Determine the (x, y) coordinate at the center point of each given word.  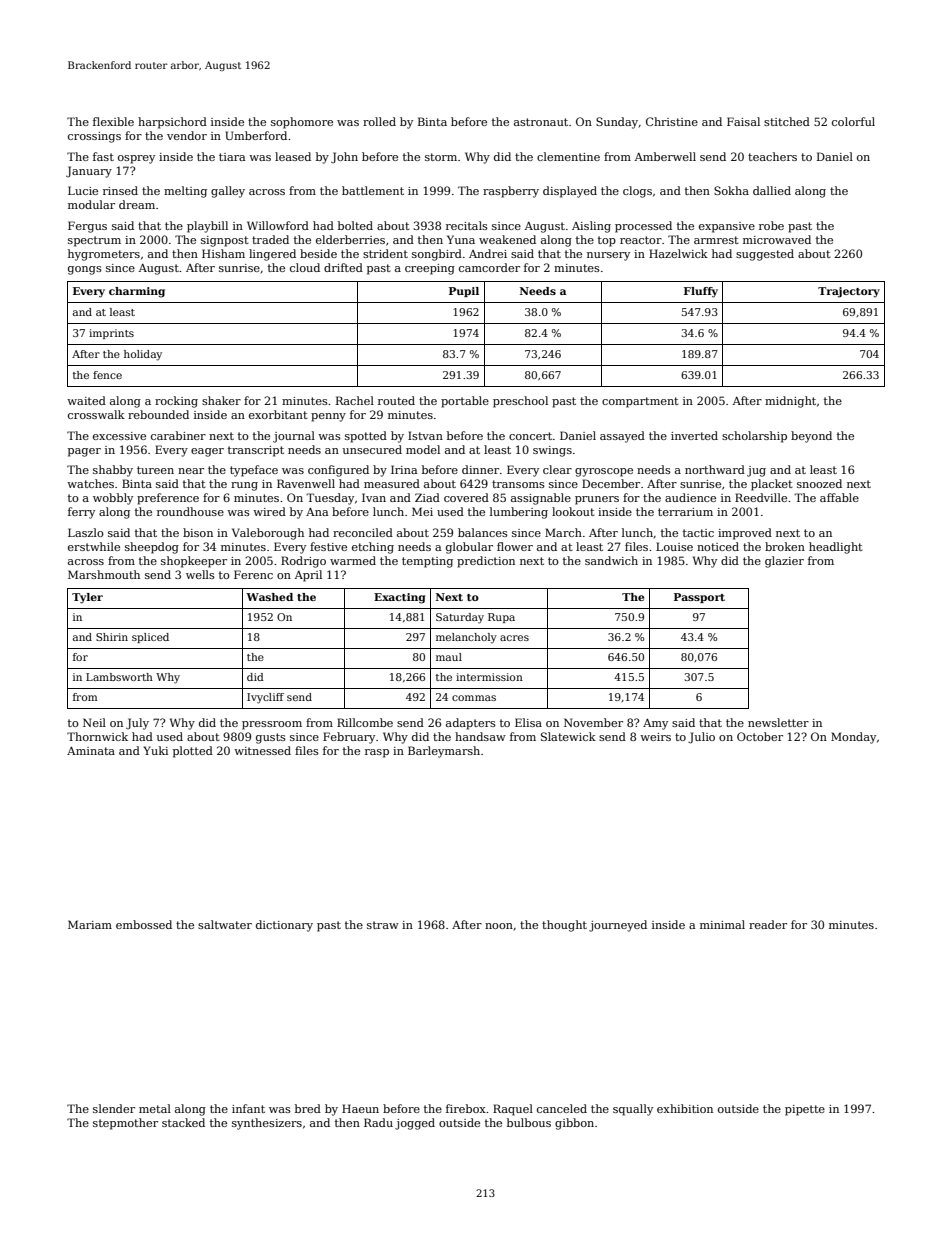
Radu (378, 1122)
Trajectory (849, 292)
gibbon (574, 1124)
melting (185, 192)
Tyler (87, 598)
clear (557, 469)
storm (441, 157)
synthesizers (267, 1124)
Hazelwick (678, 253)
